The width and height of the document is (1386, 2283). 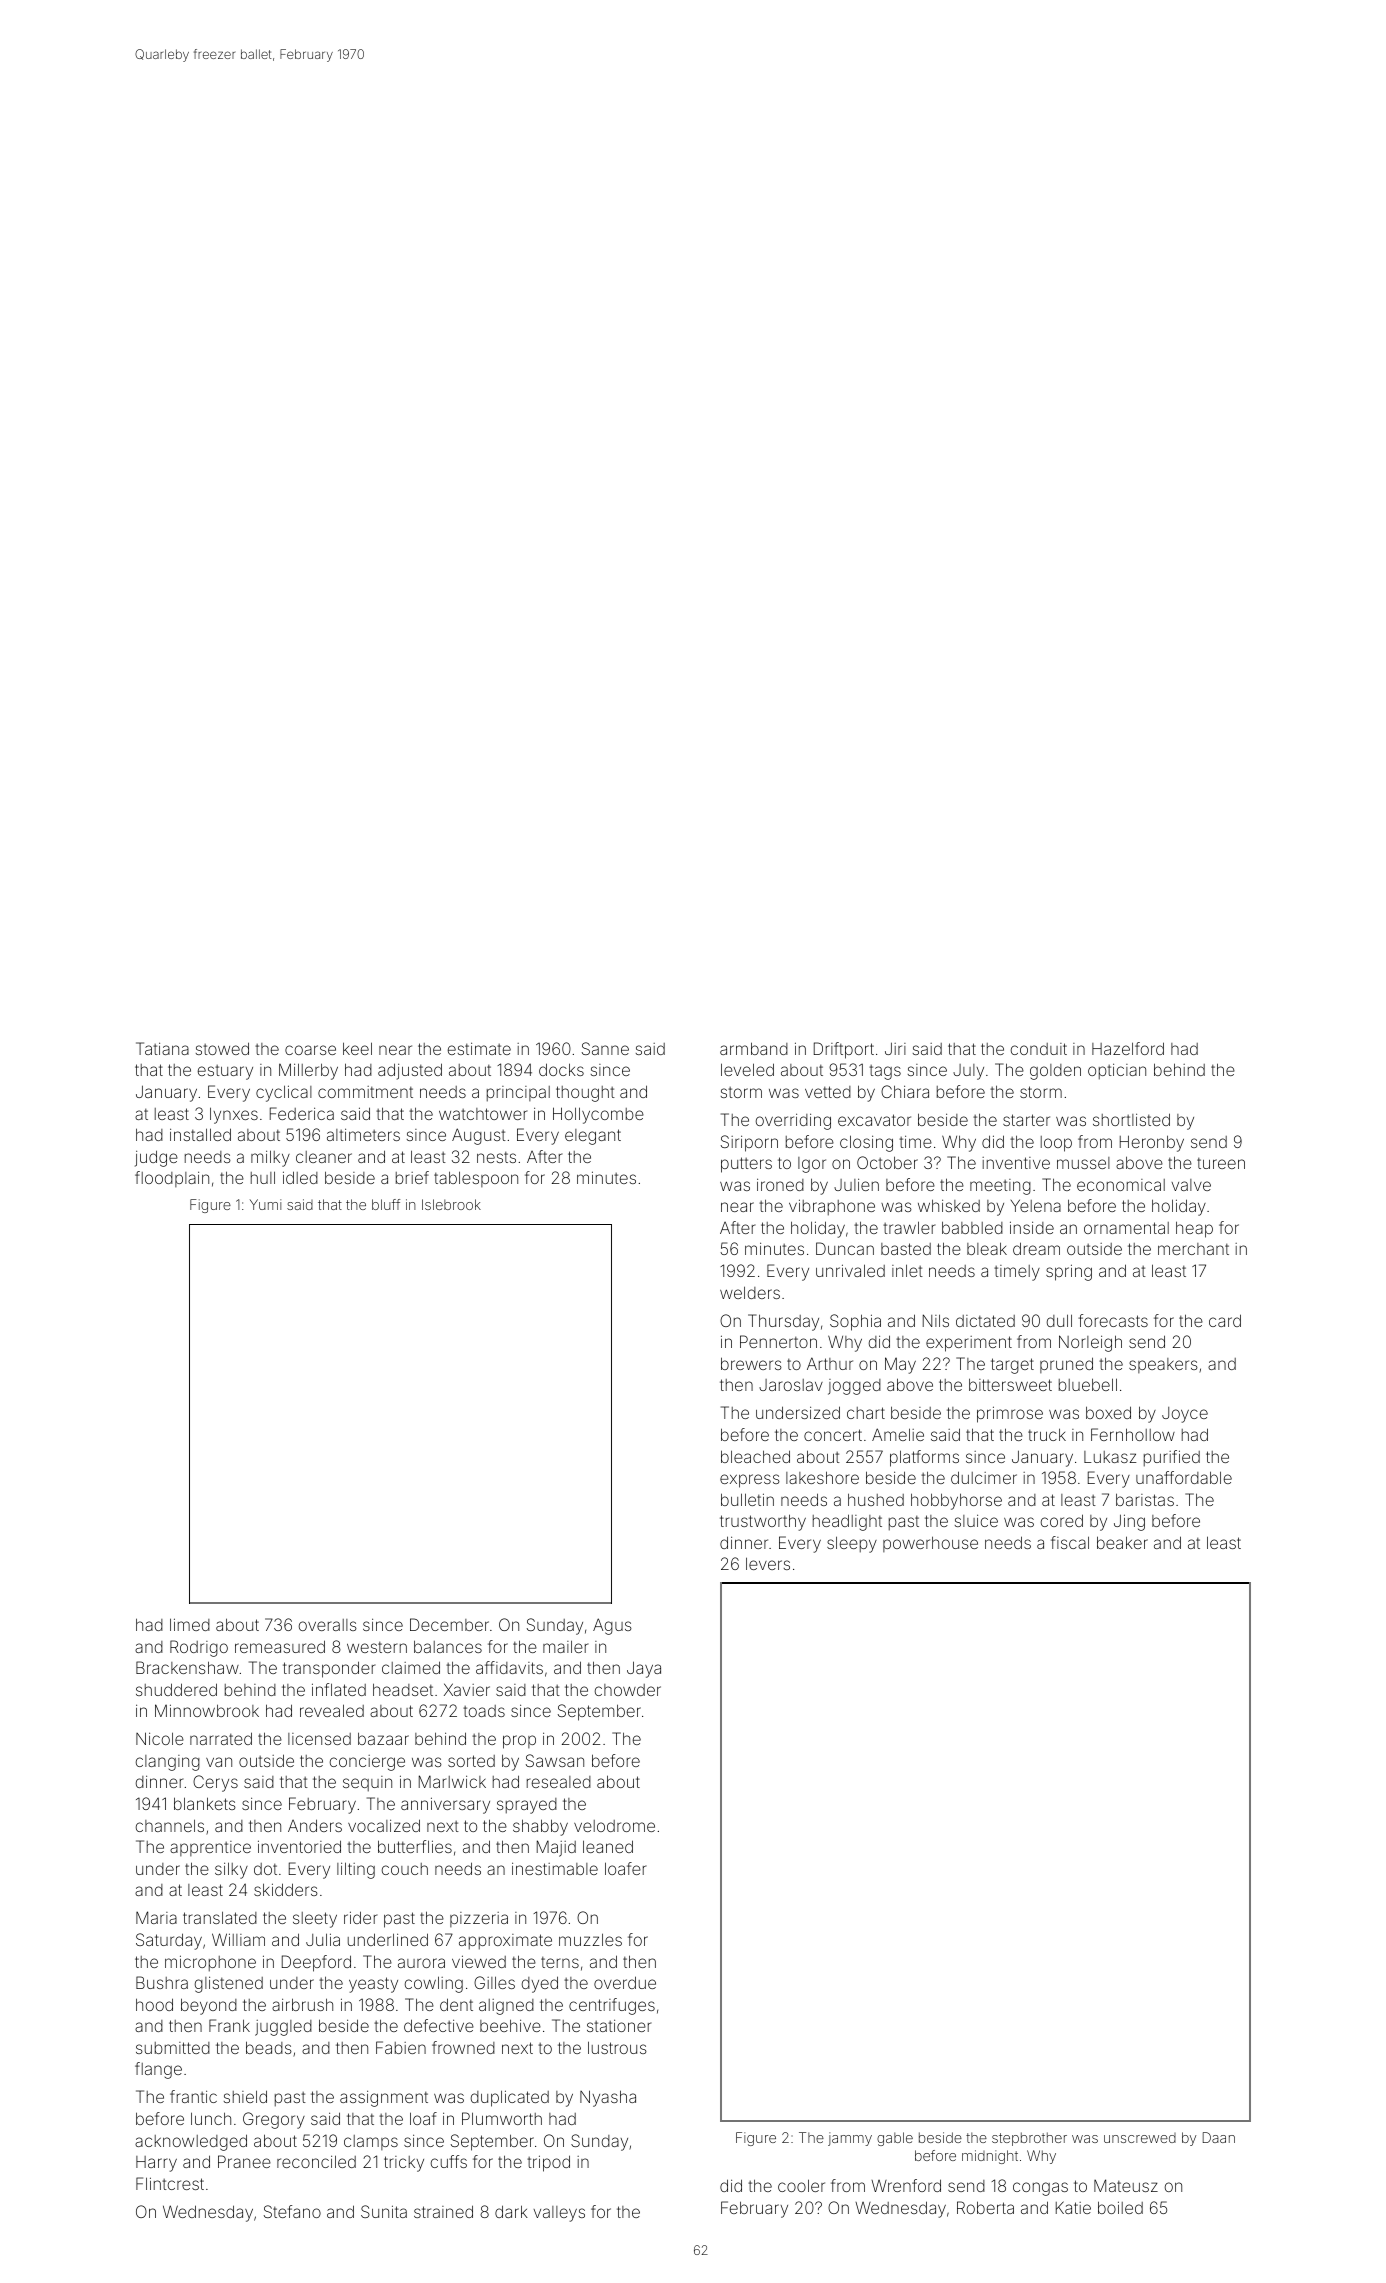 What do you see at coordinates (160, 1738) in the document?
I see `Nicole` at bounding box center [160, 1738].
